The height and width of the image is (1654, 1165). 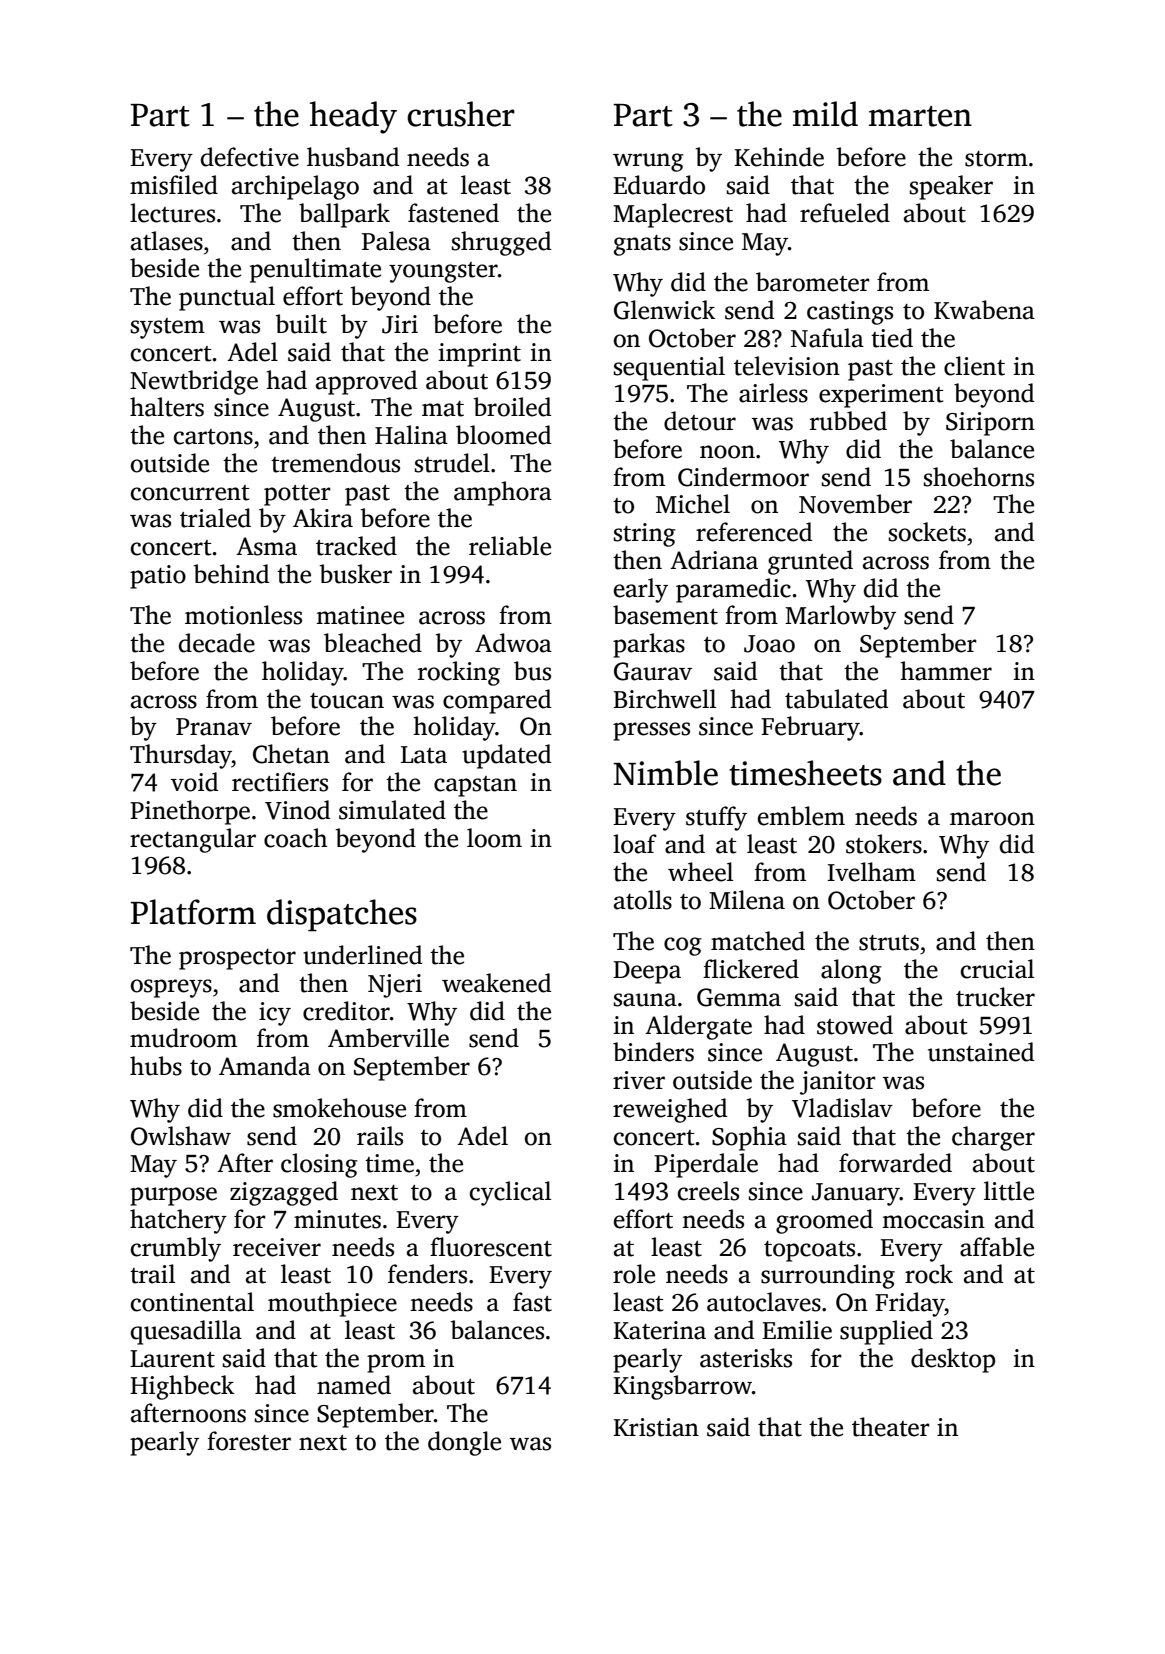 I want to click on shoehorns, so click(x=979, y=477).
